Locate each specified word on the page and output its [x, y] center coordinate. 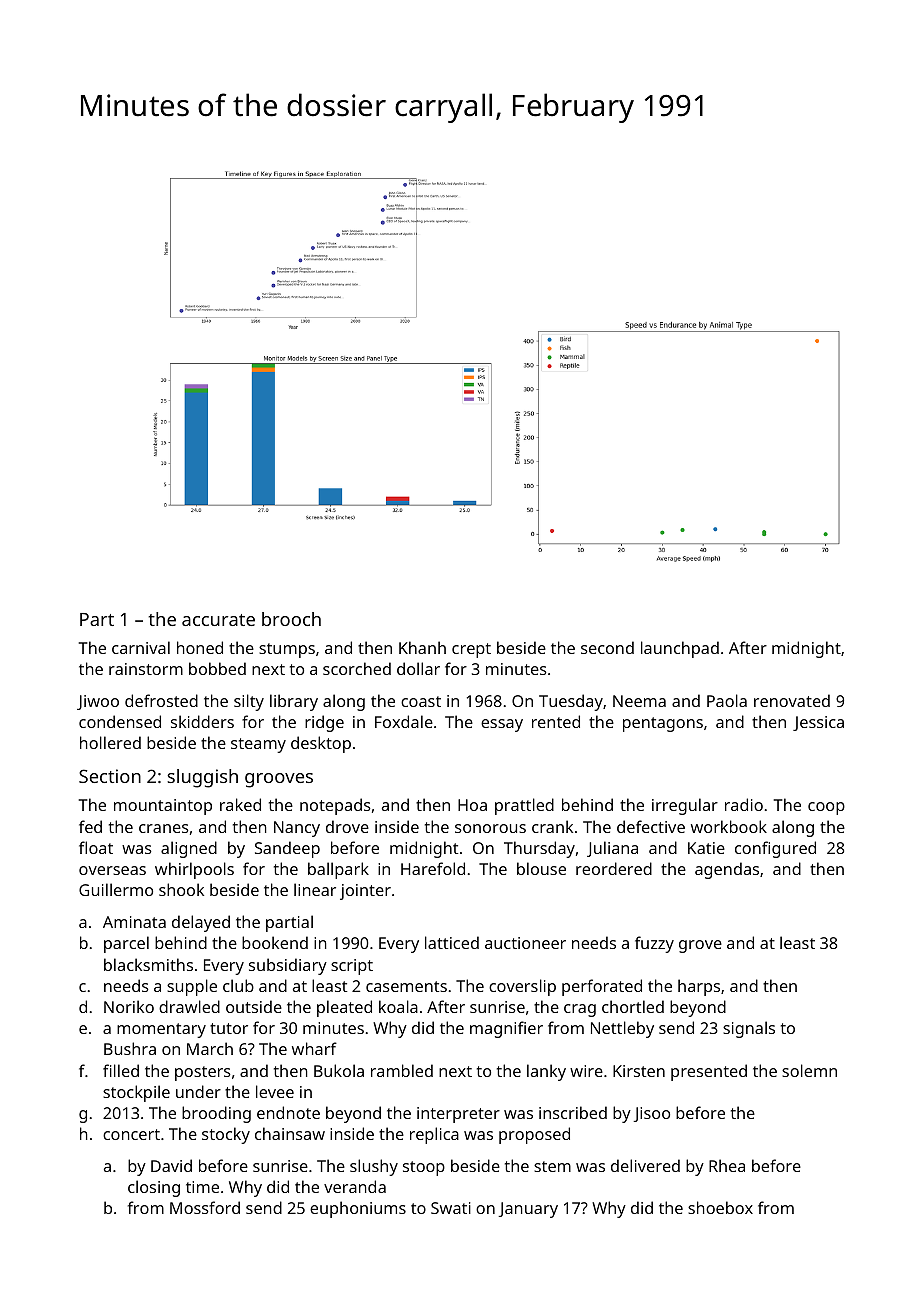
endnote [288, 1112]
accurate [218, 620]
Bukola [339, 1070]
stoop [424, 1168]
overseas [112, 870]
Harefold [433, 868]
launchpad [680, 649]
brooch [291, 619]
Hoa [472, 805]
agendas [727, 870]
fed [90, 826]
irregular [685, 806]
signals [749, 1029]
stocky [226, 1135]
